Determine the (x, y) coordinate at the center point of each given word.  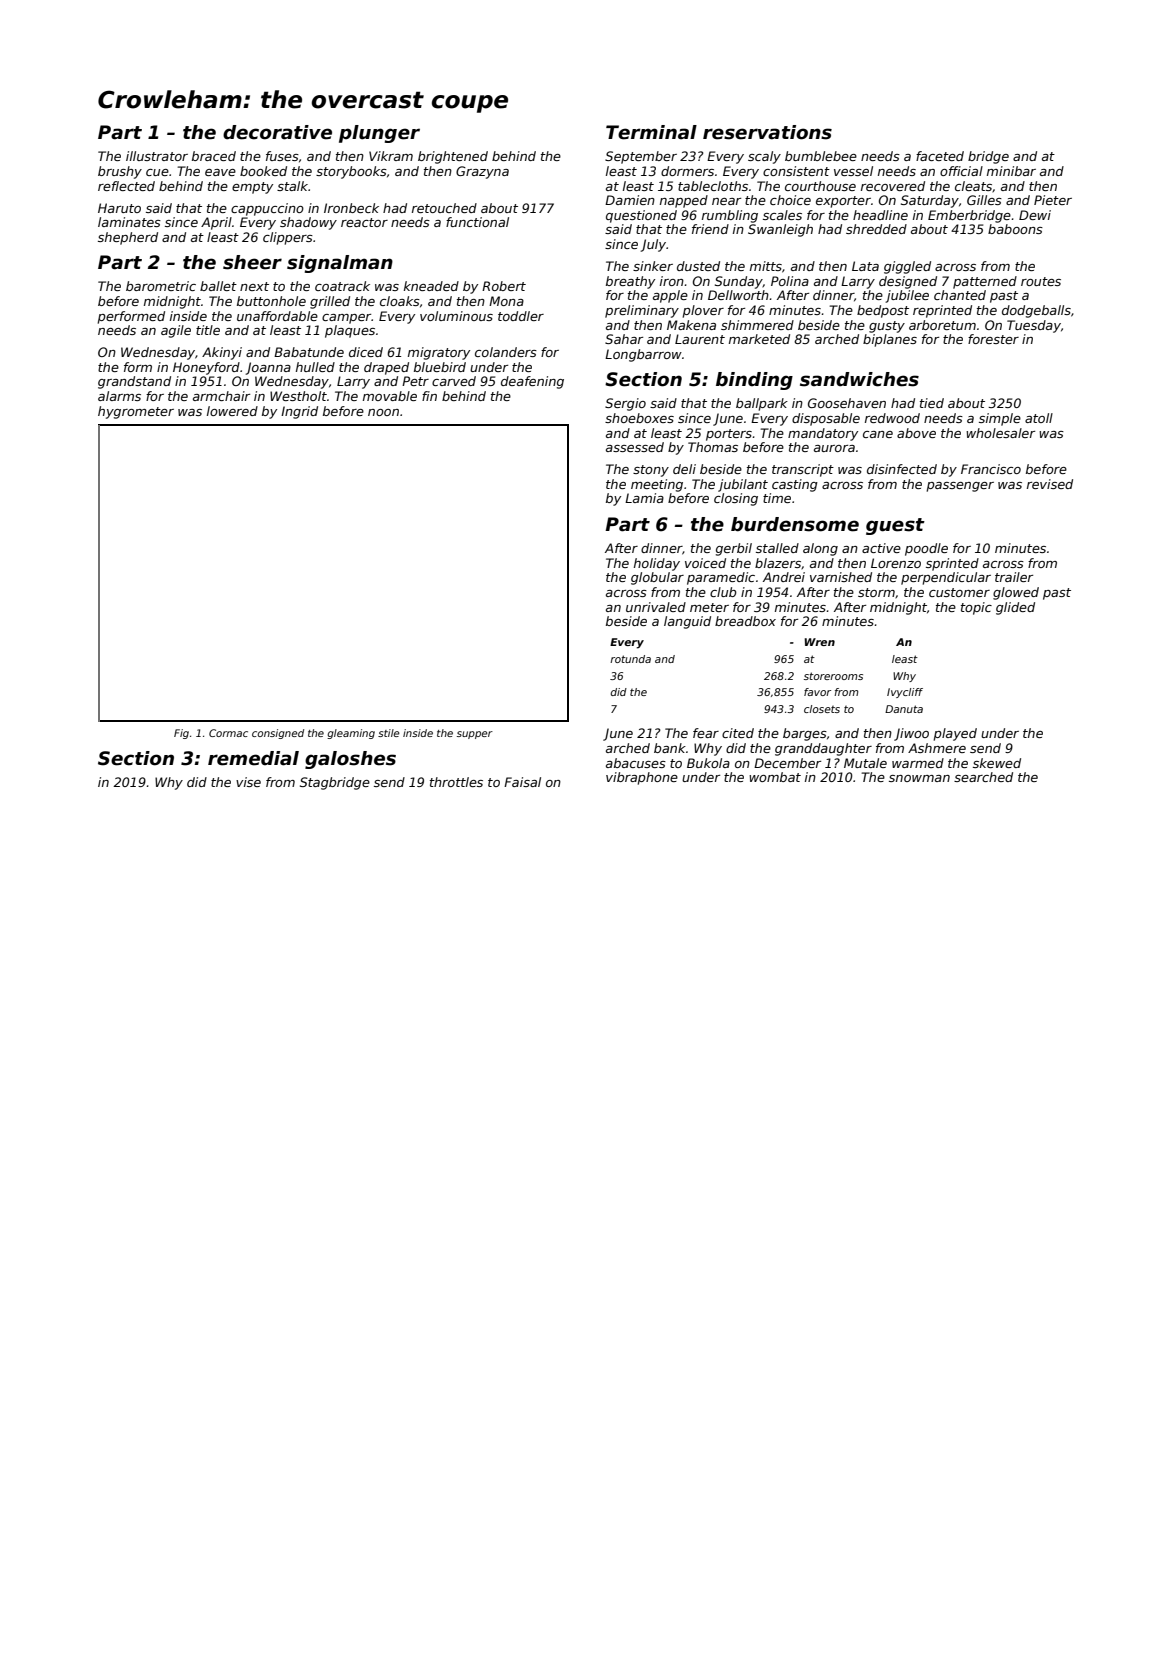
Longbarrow (643, 355)
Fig (181, 734)
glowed (1016, 593)
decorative (277, 132)
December (787, 763)
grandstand (134, 382)
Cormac (228, 733)
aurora (834, 448)
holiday (657, 564)
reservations (767, 132)
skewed (997, 763)
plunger (379, 134)
